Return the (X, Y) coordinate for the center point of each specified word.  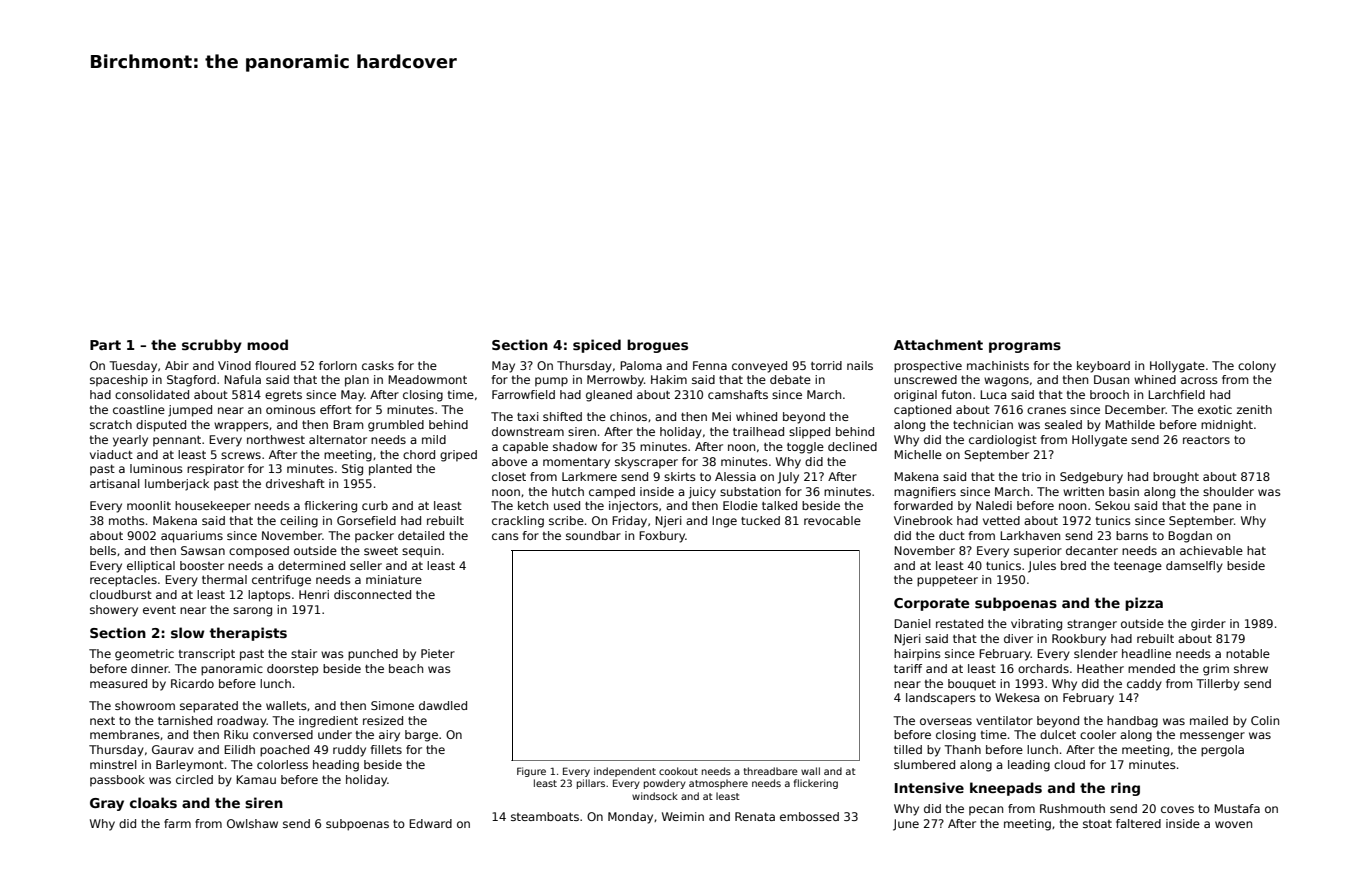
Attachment (938, 344)
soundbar (593, 535)
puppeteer (947, 581)
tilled (908, 749)
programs (1025, 347)
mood (267, 344)
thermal (224, 579)
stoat (1097, 824)
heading (336, 766)
